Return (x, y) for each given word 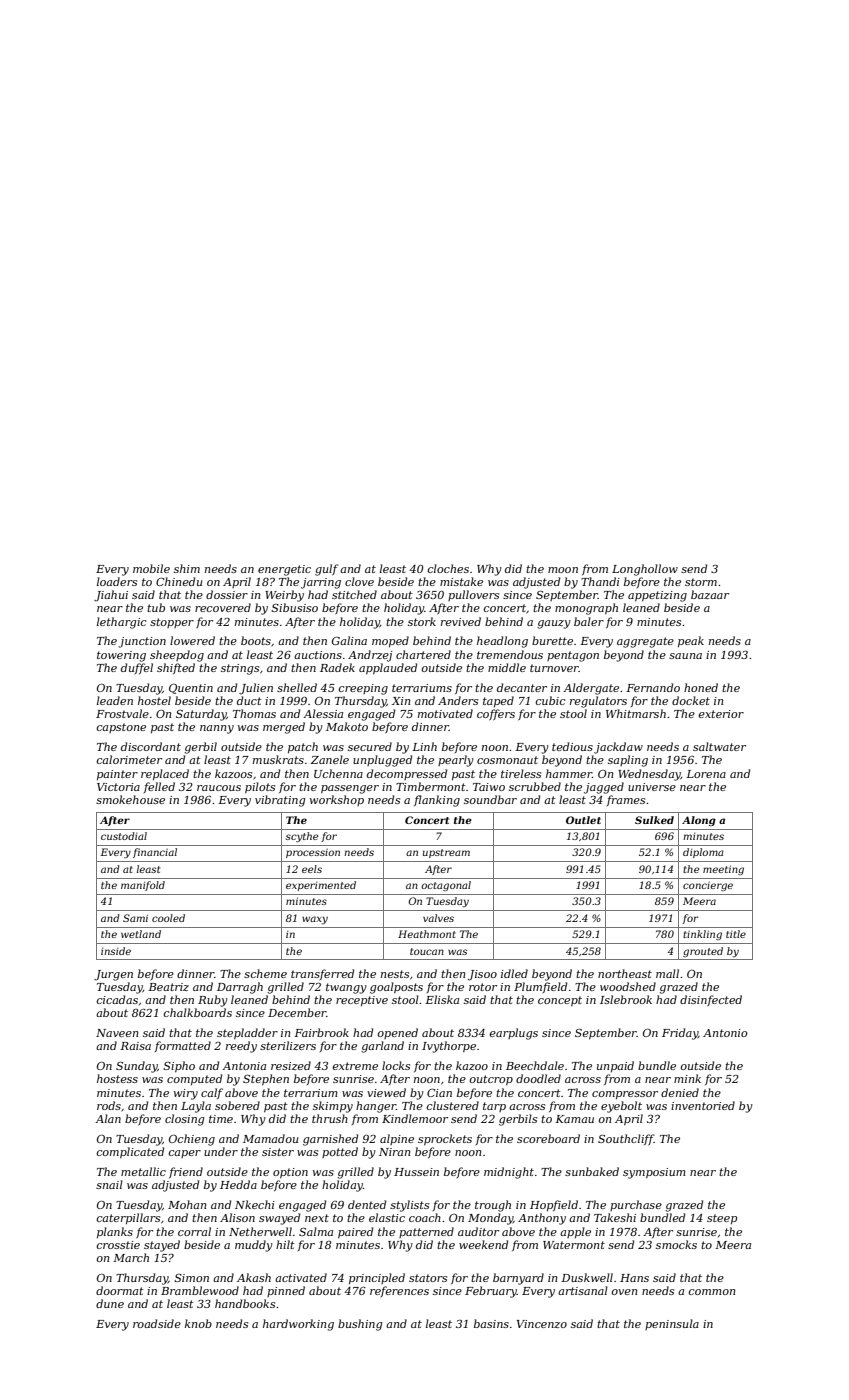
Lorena (706, 774)
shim (187, 568)
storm (701, 582)
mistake (461, 581)
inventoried (703, 1105)
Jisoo (482, 975)
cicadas (117, 999)
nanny (217, 729)
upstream (446, 853)
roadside (157, 1323)
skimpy (333, 1107)
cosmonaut (507, 760)
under (221, 1151)
